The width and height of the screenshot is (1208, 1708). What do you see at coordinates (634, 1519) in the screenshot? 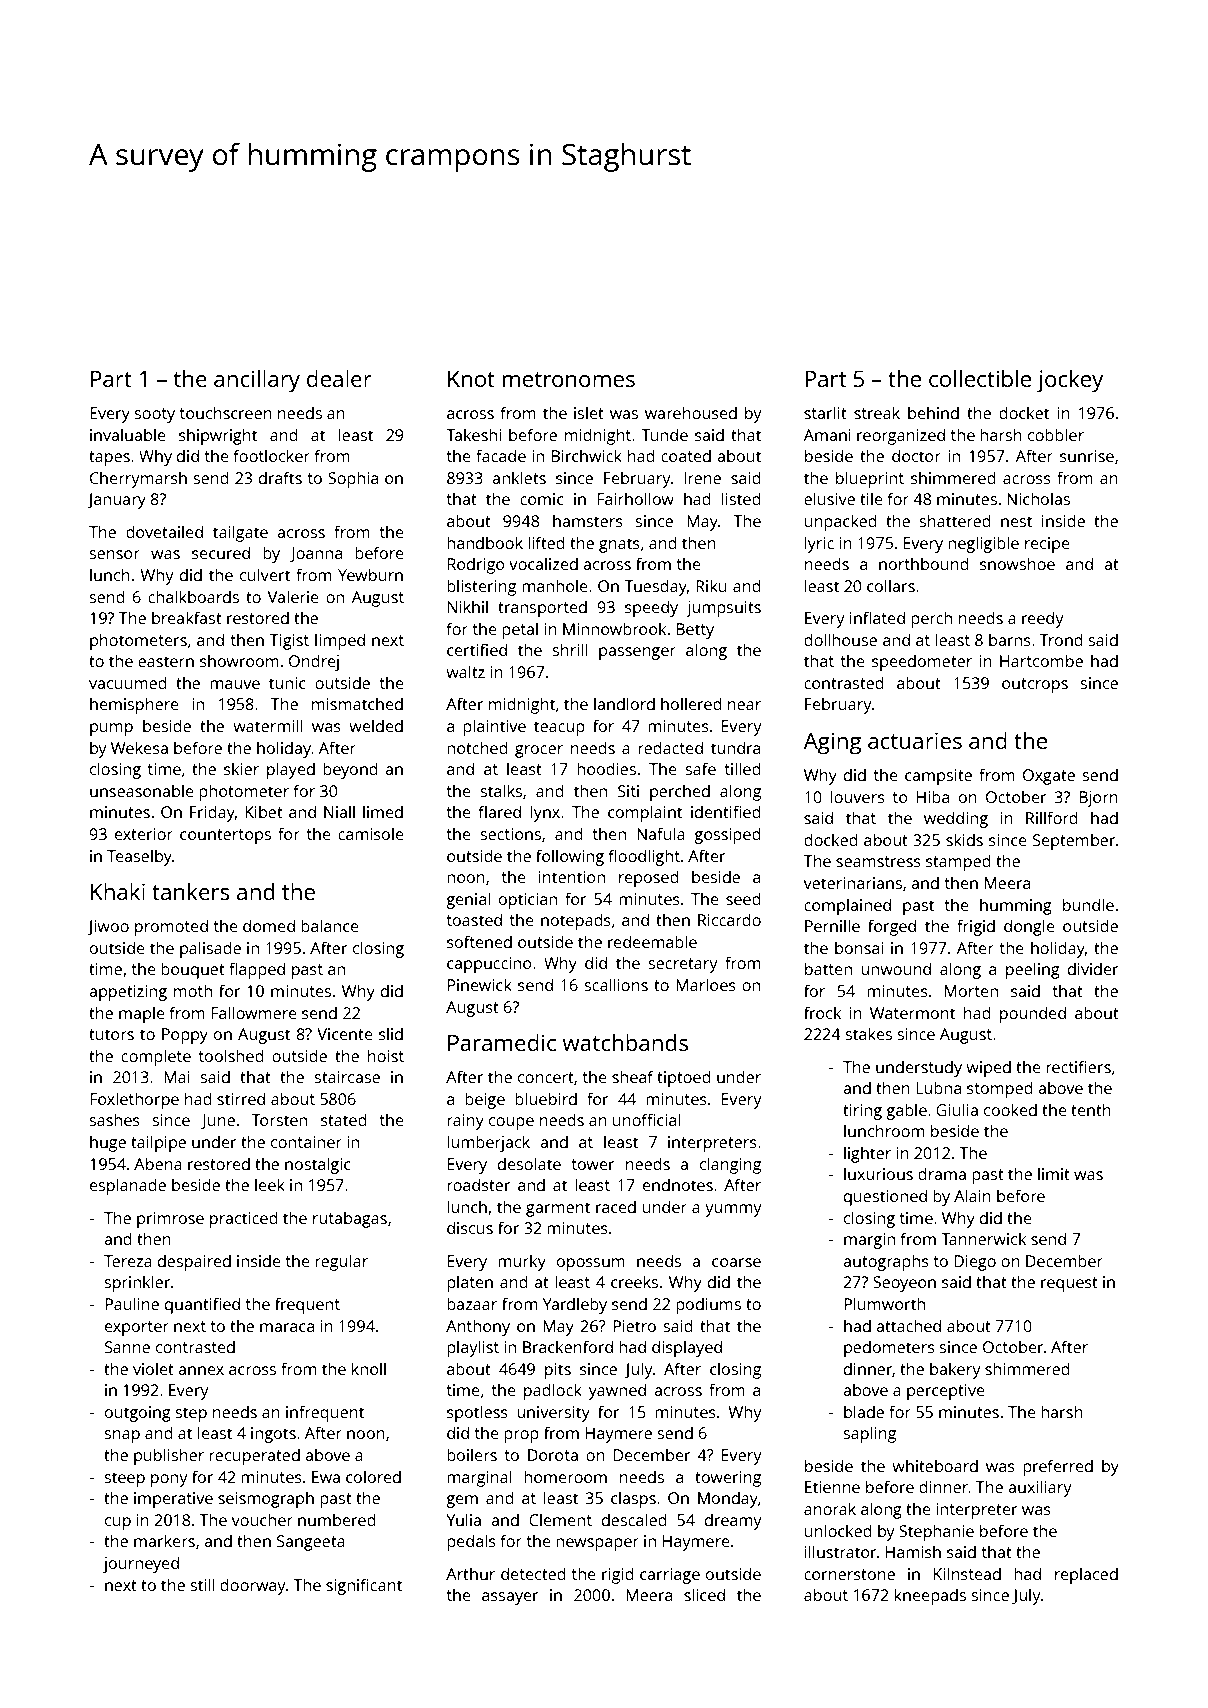
I see `descaled` at bounding box center [634, 1519].
